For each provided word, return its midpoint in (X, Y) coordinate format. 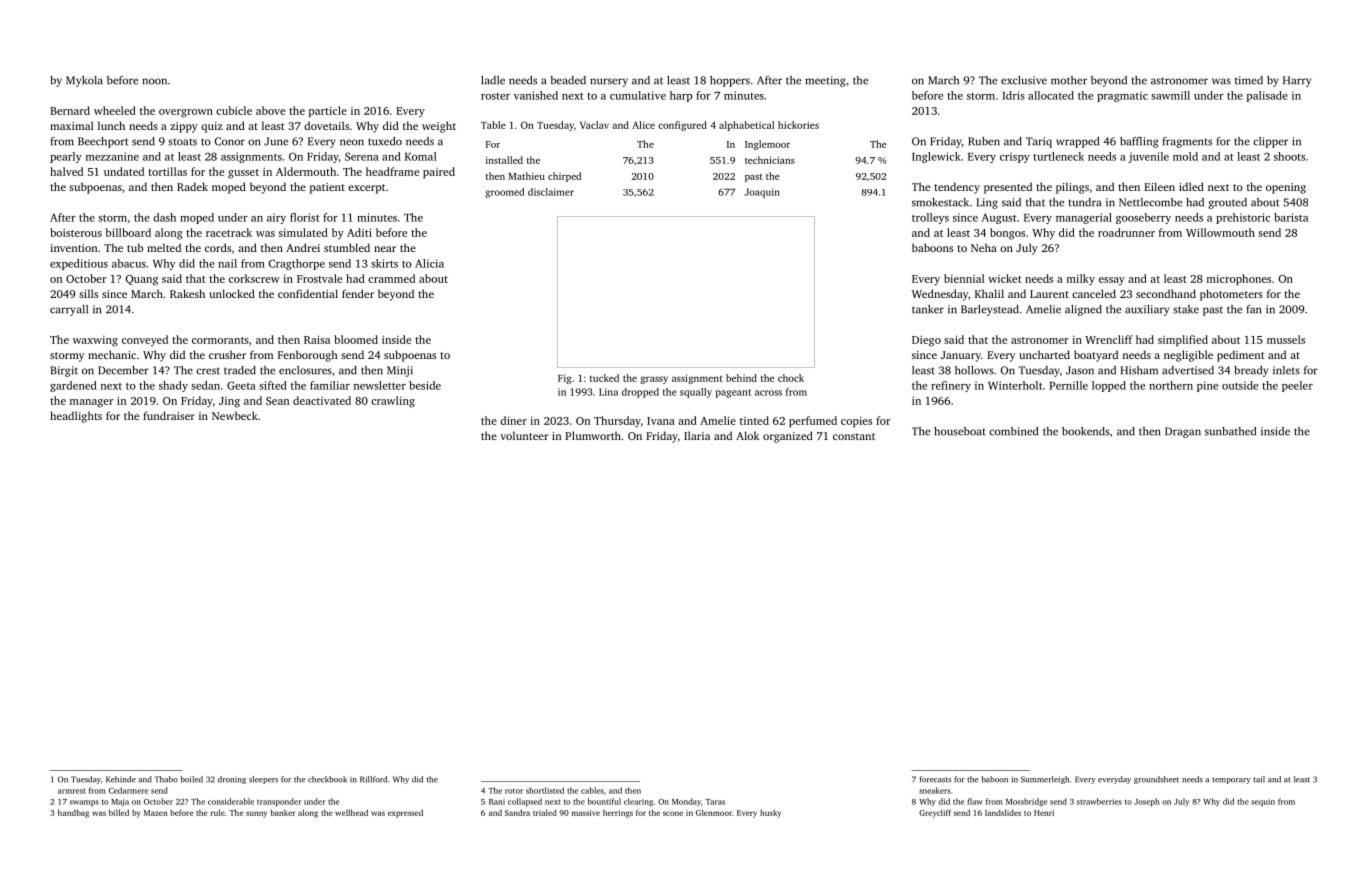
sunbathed (1230, 431)
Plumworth (593, 435)
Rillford (373, 779)
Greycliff (935, 813)
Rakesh (187, 293)
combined (1013, 431)
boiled (192, 779)
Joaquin (762, 193)
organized (788, 437)
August (999, 218)
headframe (392, 171)
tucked (604, 378)
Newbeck (235, 415)
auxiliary (1147, 310)
